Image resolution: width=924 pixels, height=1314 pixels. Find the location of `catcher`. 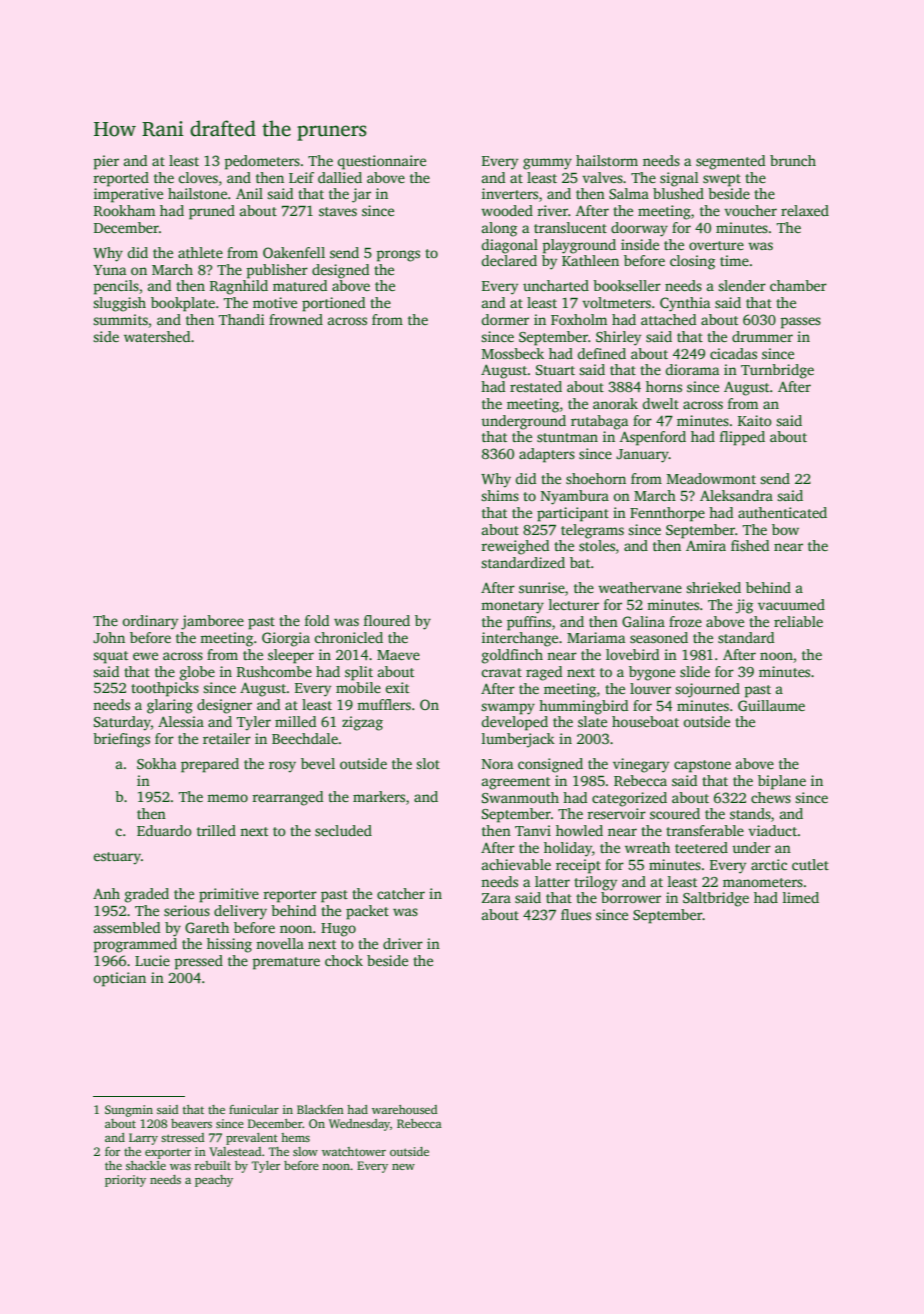

catcher is located at coordinates (401, 893).
